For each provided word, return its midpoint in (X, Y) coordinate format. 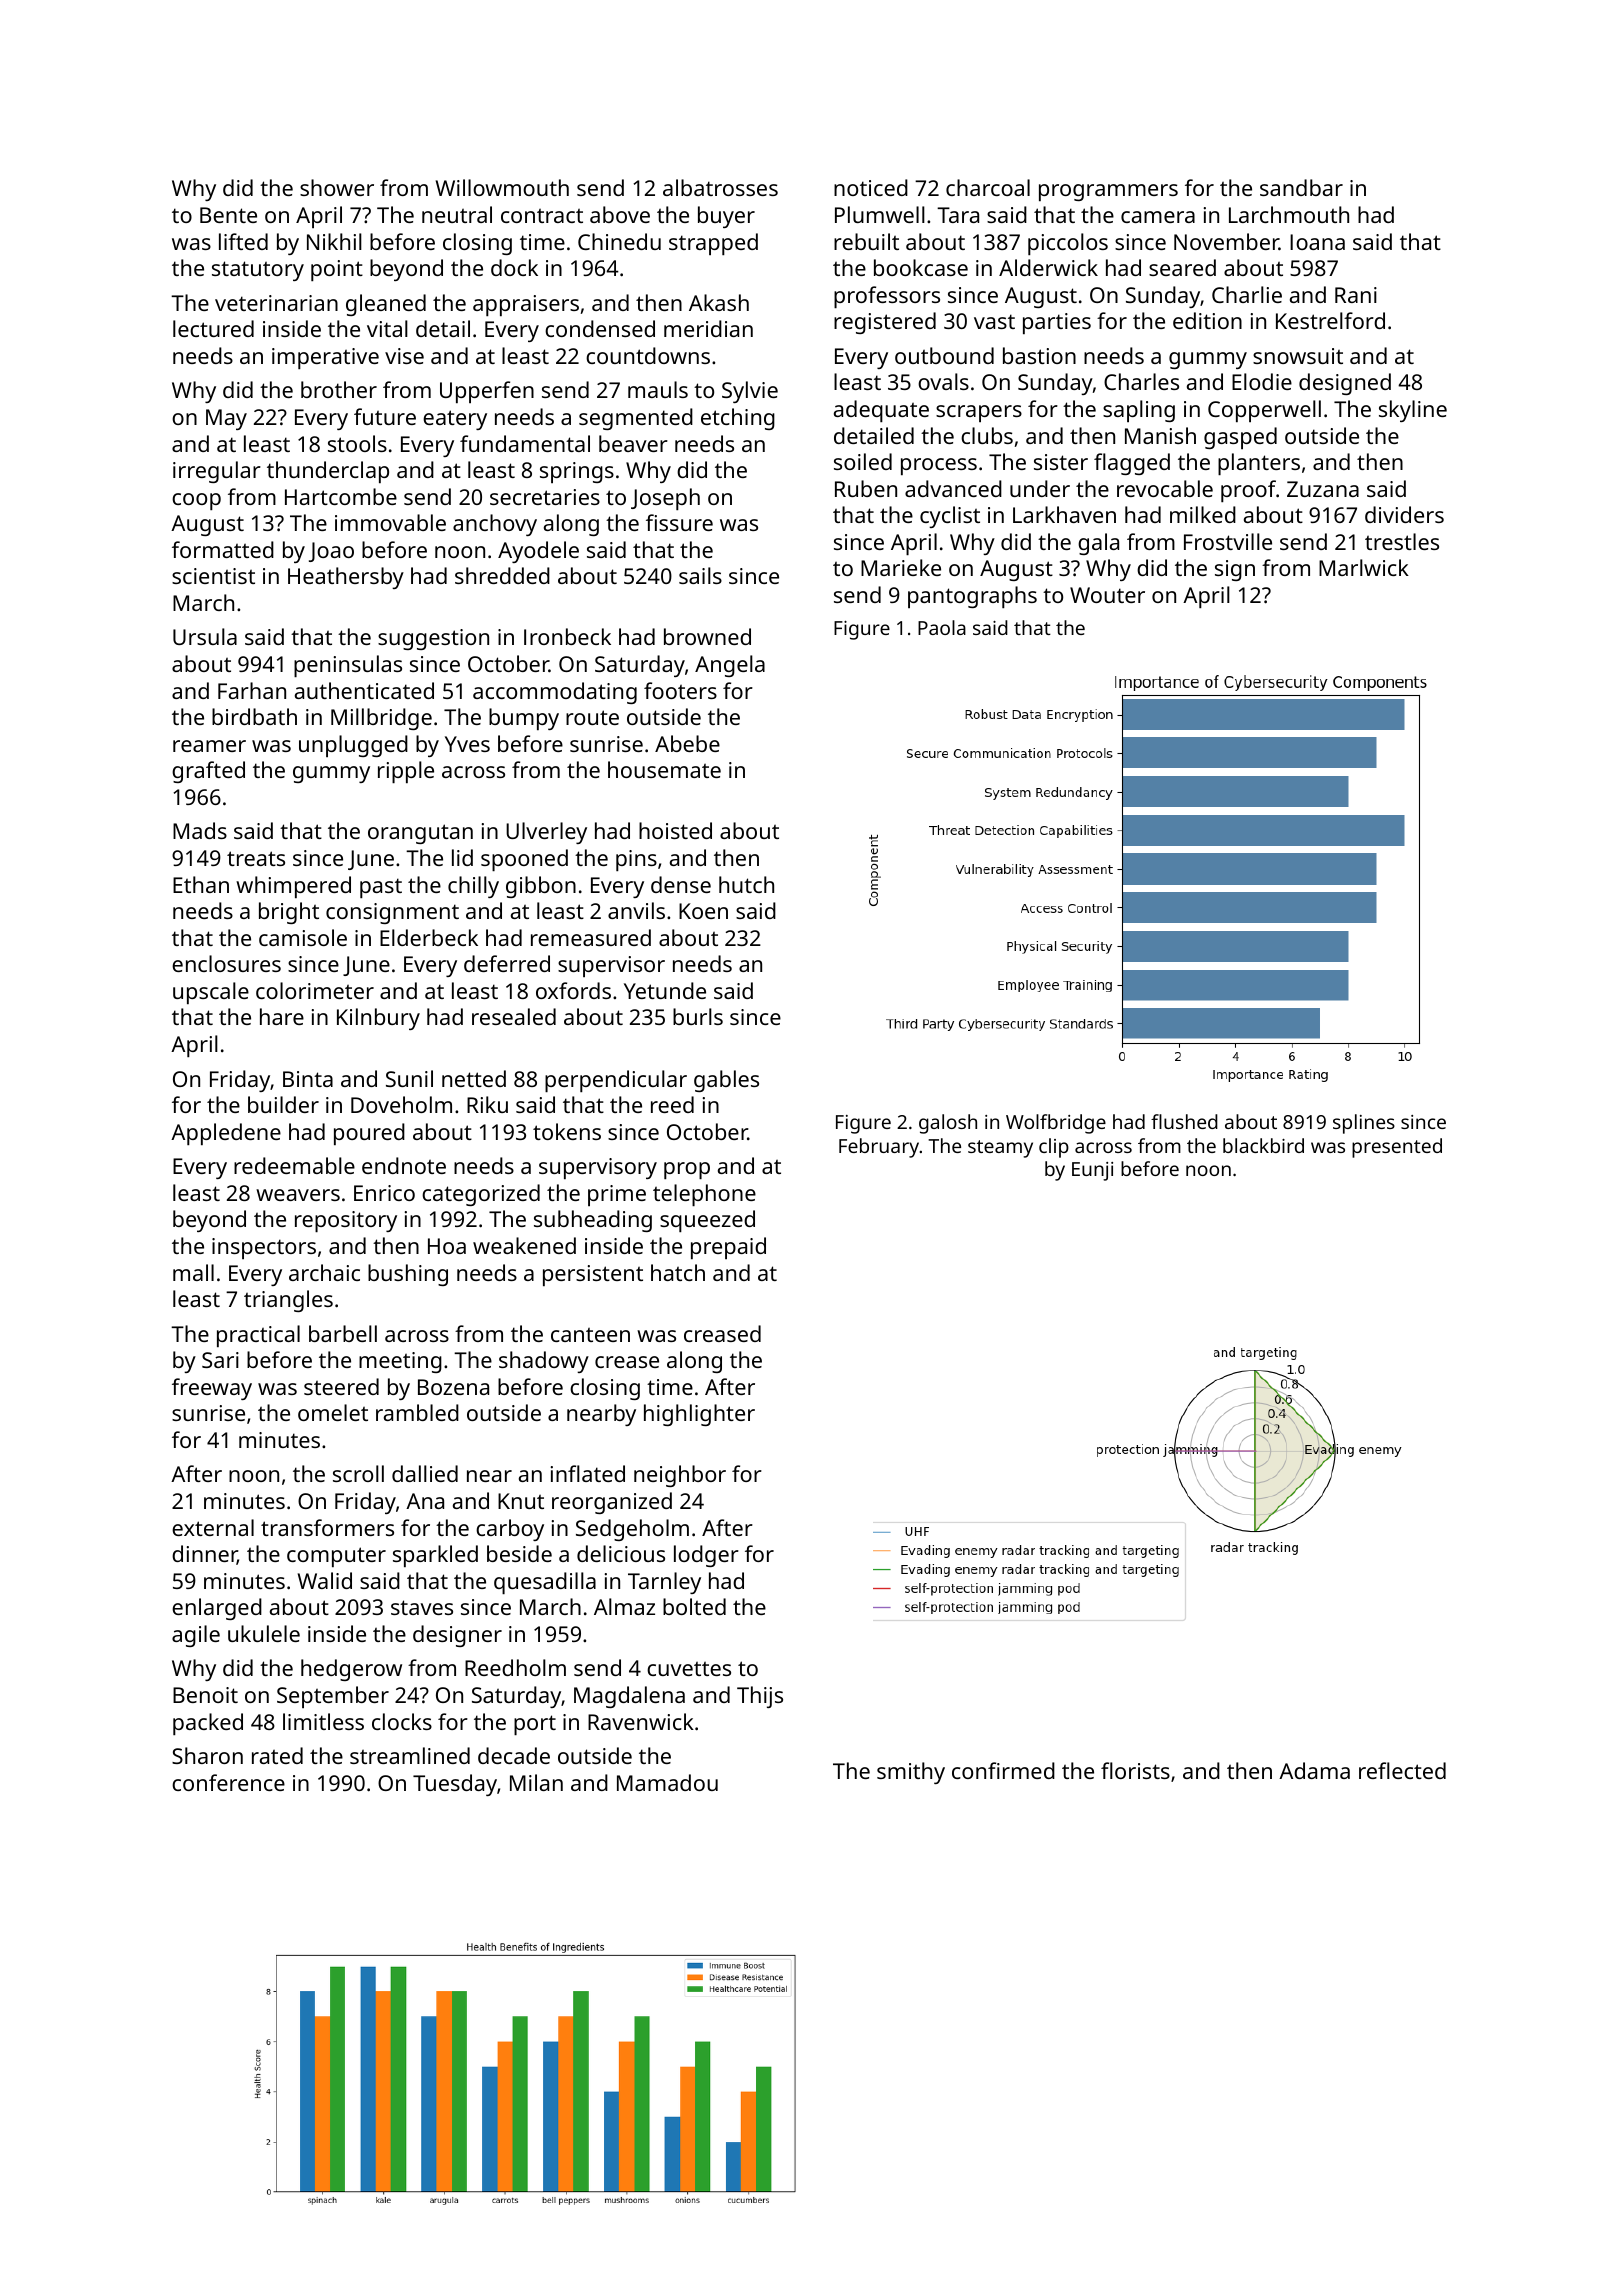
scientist (213, 576)
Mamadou (667, 1782)
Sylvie (750, 392)
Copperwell (1264, 411)
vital (387, 328)
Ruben (866, 488)
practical (258, 1336)
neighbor (680, 1476)
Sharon (207, 1755)
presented (1397, 1148)
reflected (1402, 1770)
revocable (1165, 488)
